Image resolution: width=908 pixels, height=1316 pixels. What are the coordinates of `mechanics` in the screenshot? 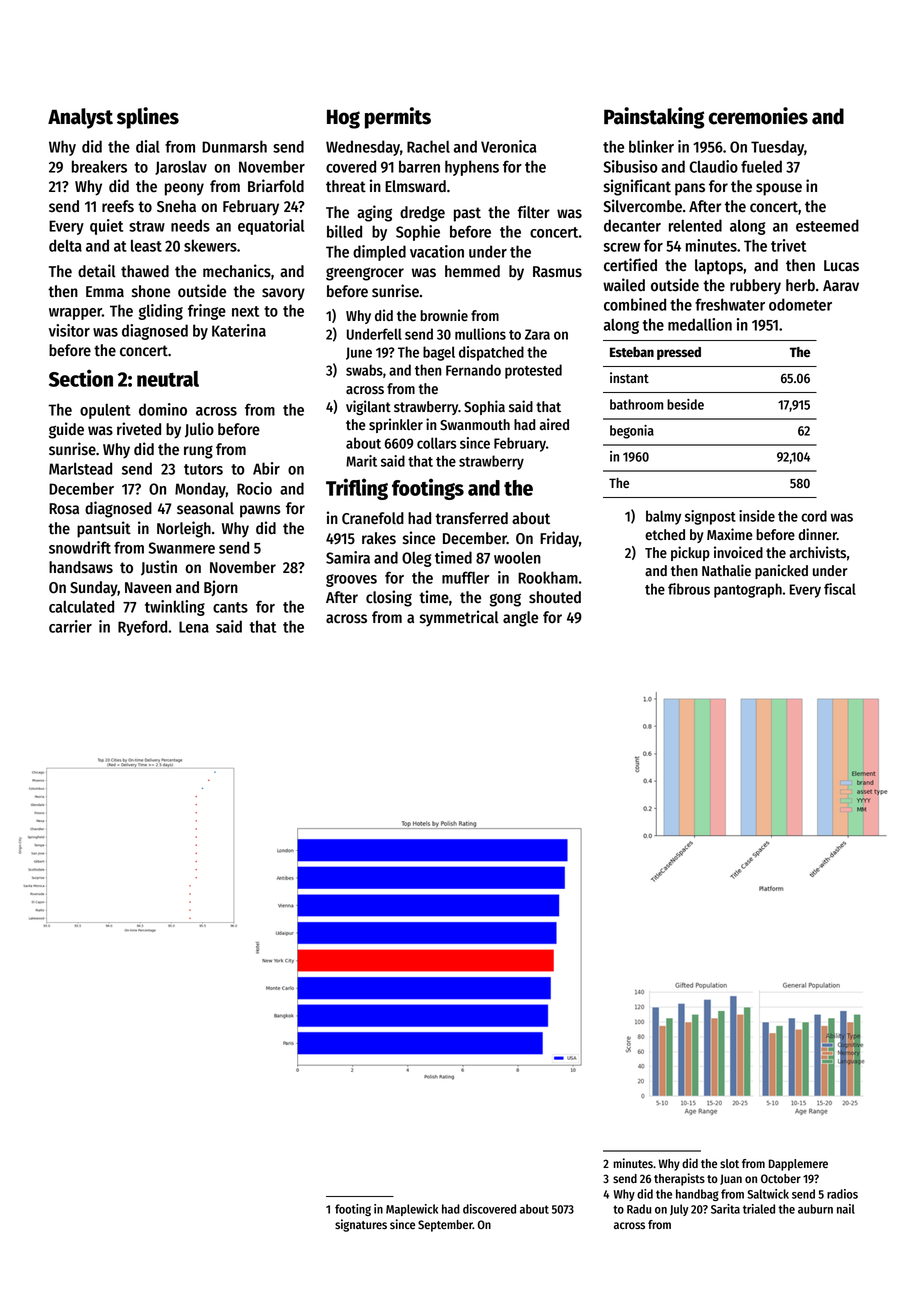 It's located at (237, 271).
